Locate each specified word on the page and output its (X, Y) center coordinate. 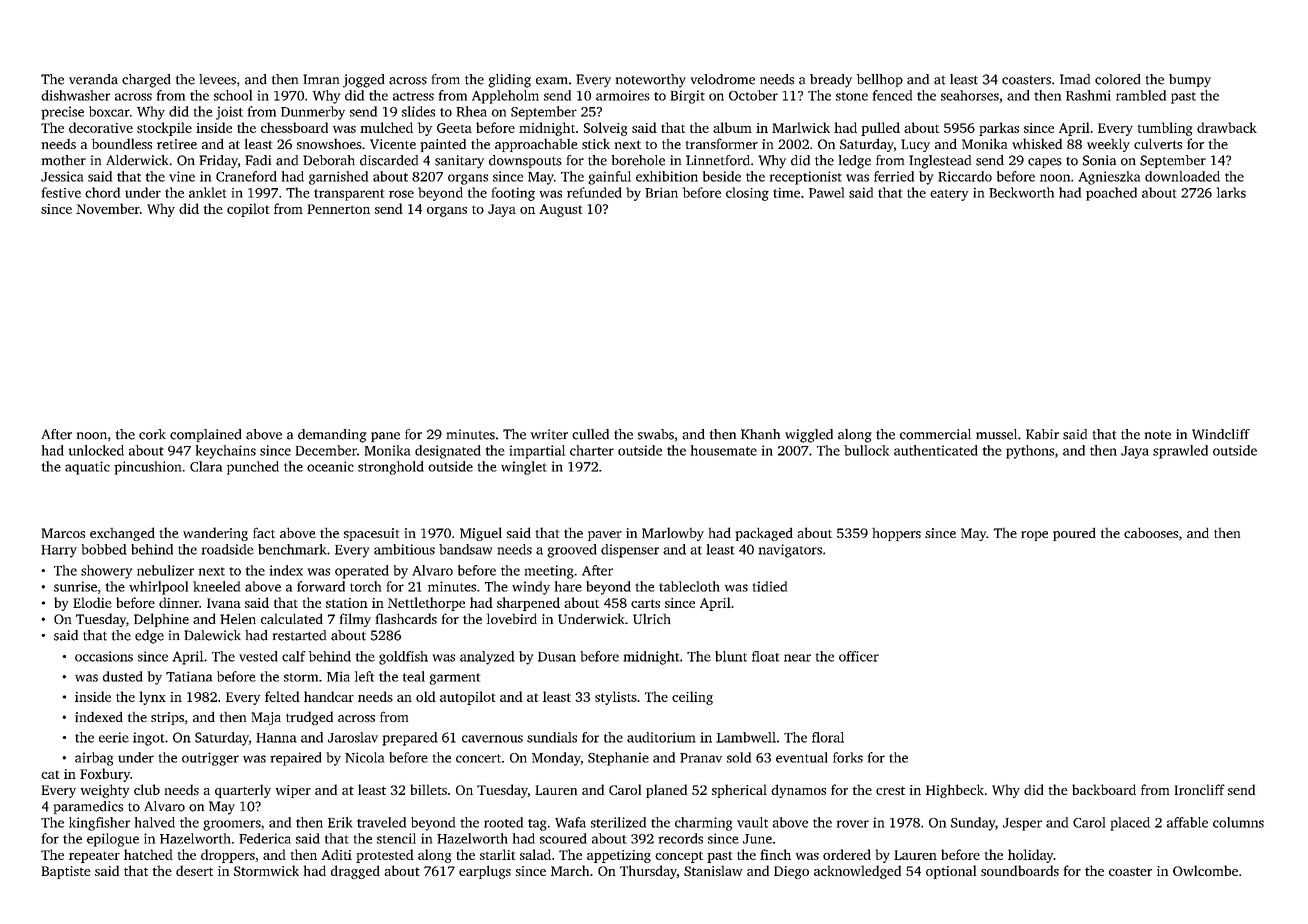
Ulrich (651, 619)
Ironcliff (1200, 789)
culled (590, 434)
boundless (122, 143)
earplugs (485, 872)
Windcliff (1221, 434)
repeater (94, 857)
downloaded (1182, 176)
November (108, 208)
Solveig (605, 129)
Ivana (224, 603)
